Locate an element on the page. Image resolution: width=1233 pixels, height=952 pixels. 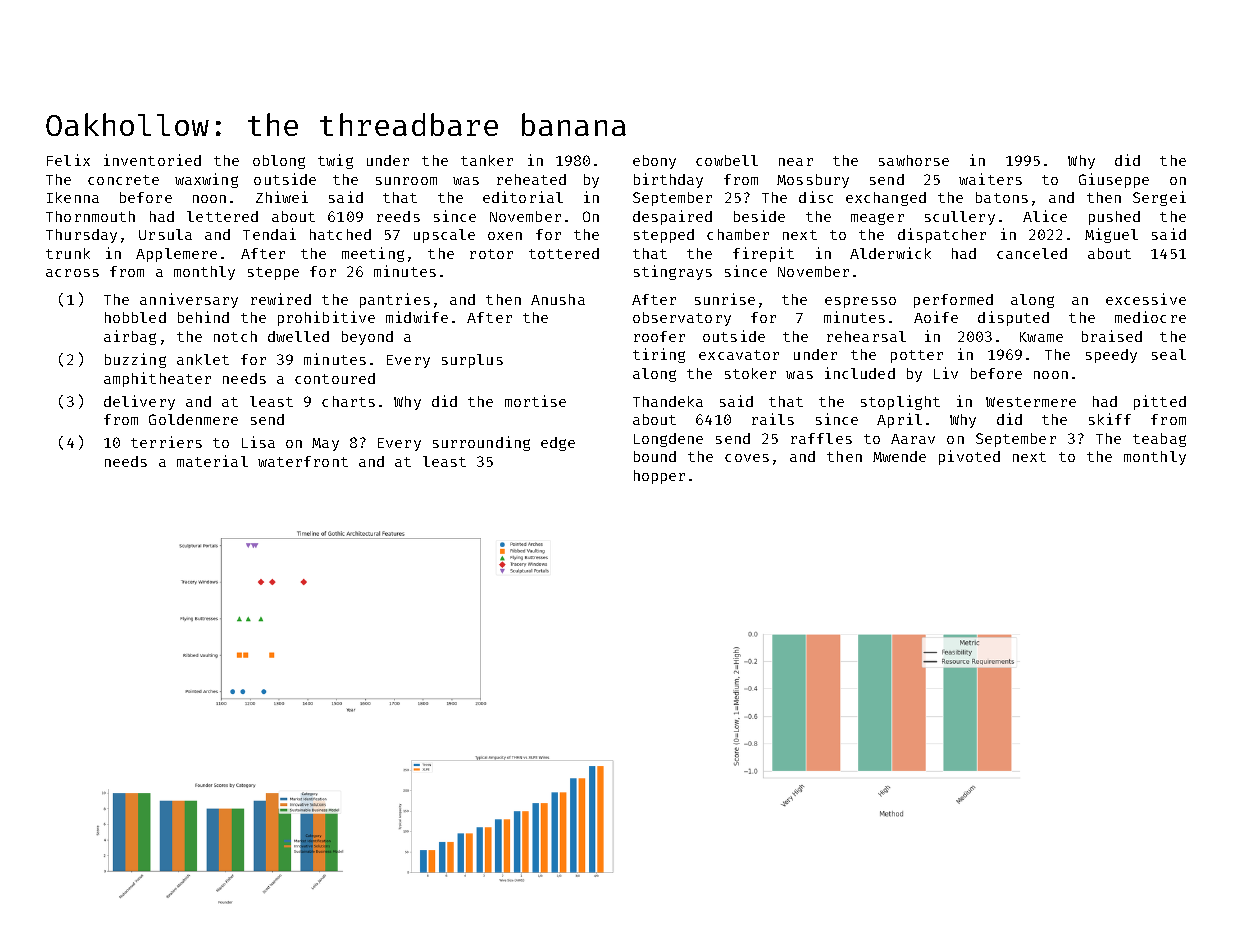
sunroom is located at coordinates (406, 181).
